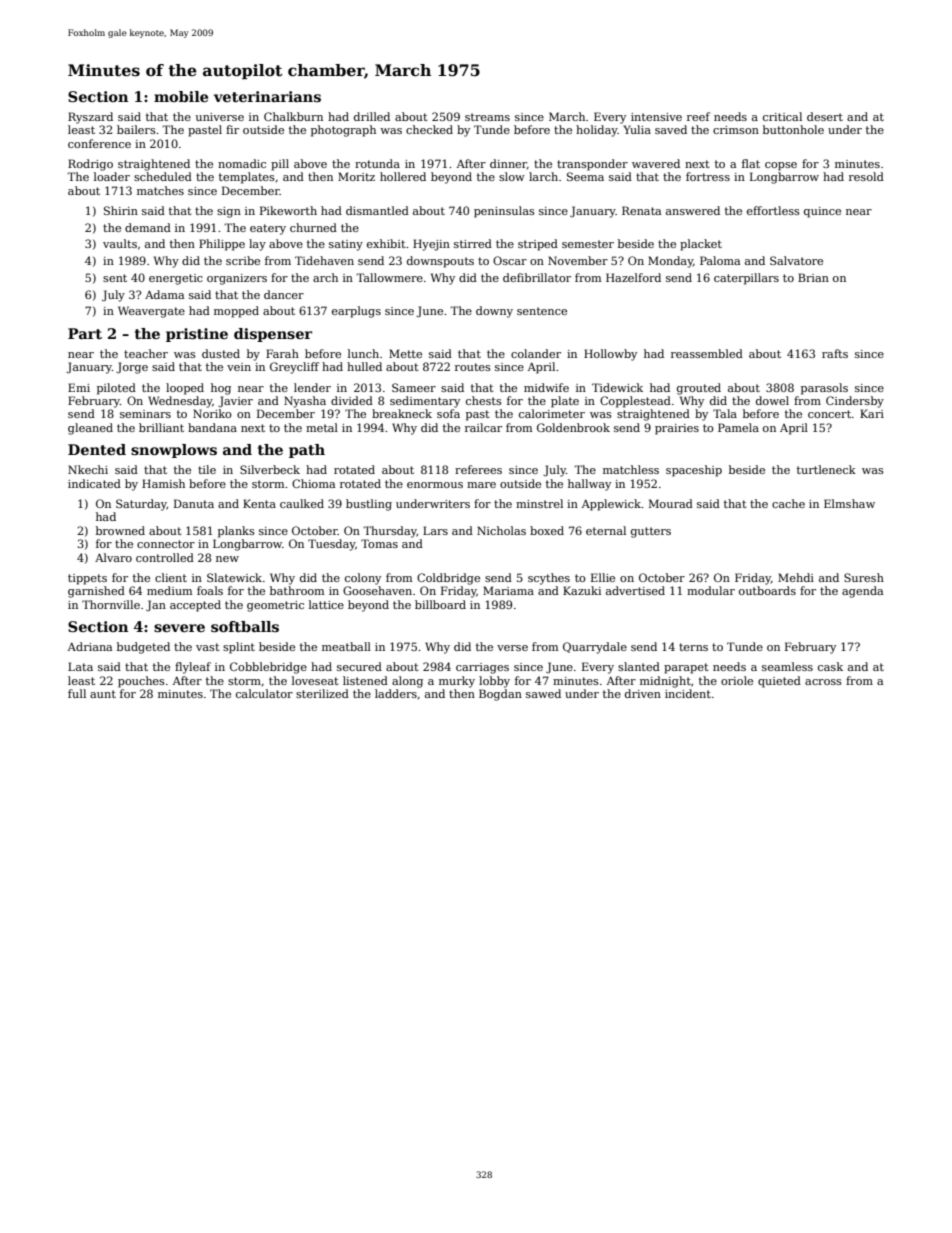 This screenshot has height=1233, width=952. What do you see at coordinates (267, 96) in the screenshot?
I see `veterinarians` at bounding box center [267, 96].
